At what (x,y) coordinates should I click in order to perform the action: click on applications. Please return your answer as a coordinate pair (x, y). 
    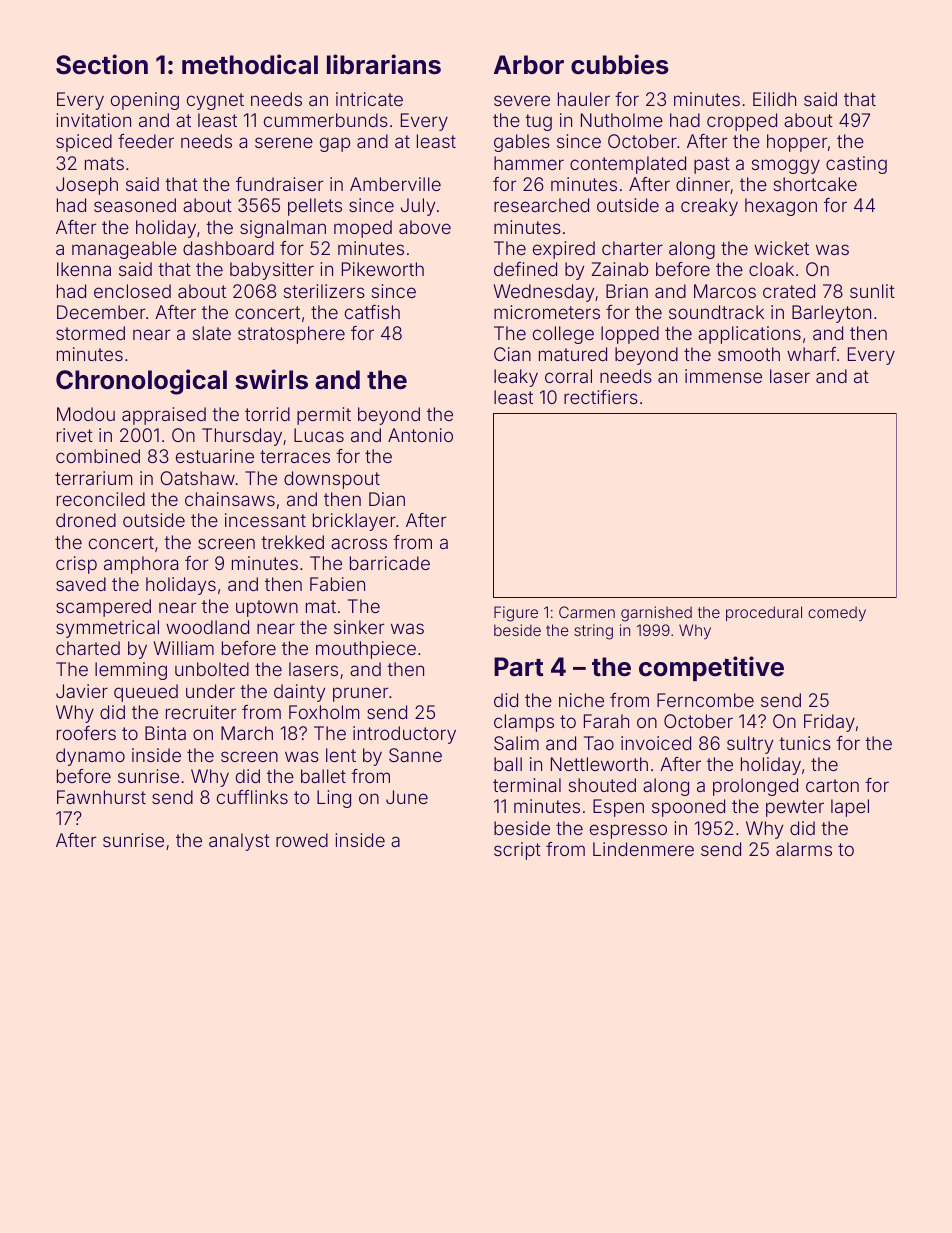
    Looking at the image, I should click on (749, 335).
